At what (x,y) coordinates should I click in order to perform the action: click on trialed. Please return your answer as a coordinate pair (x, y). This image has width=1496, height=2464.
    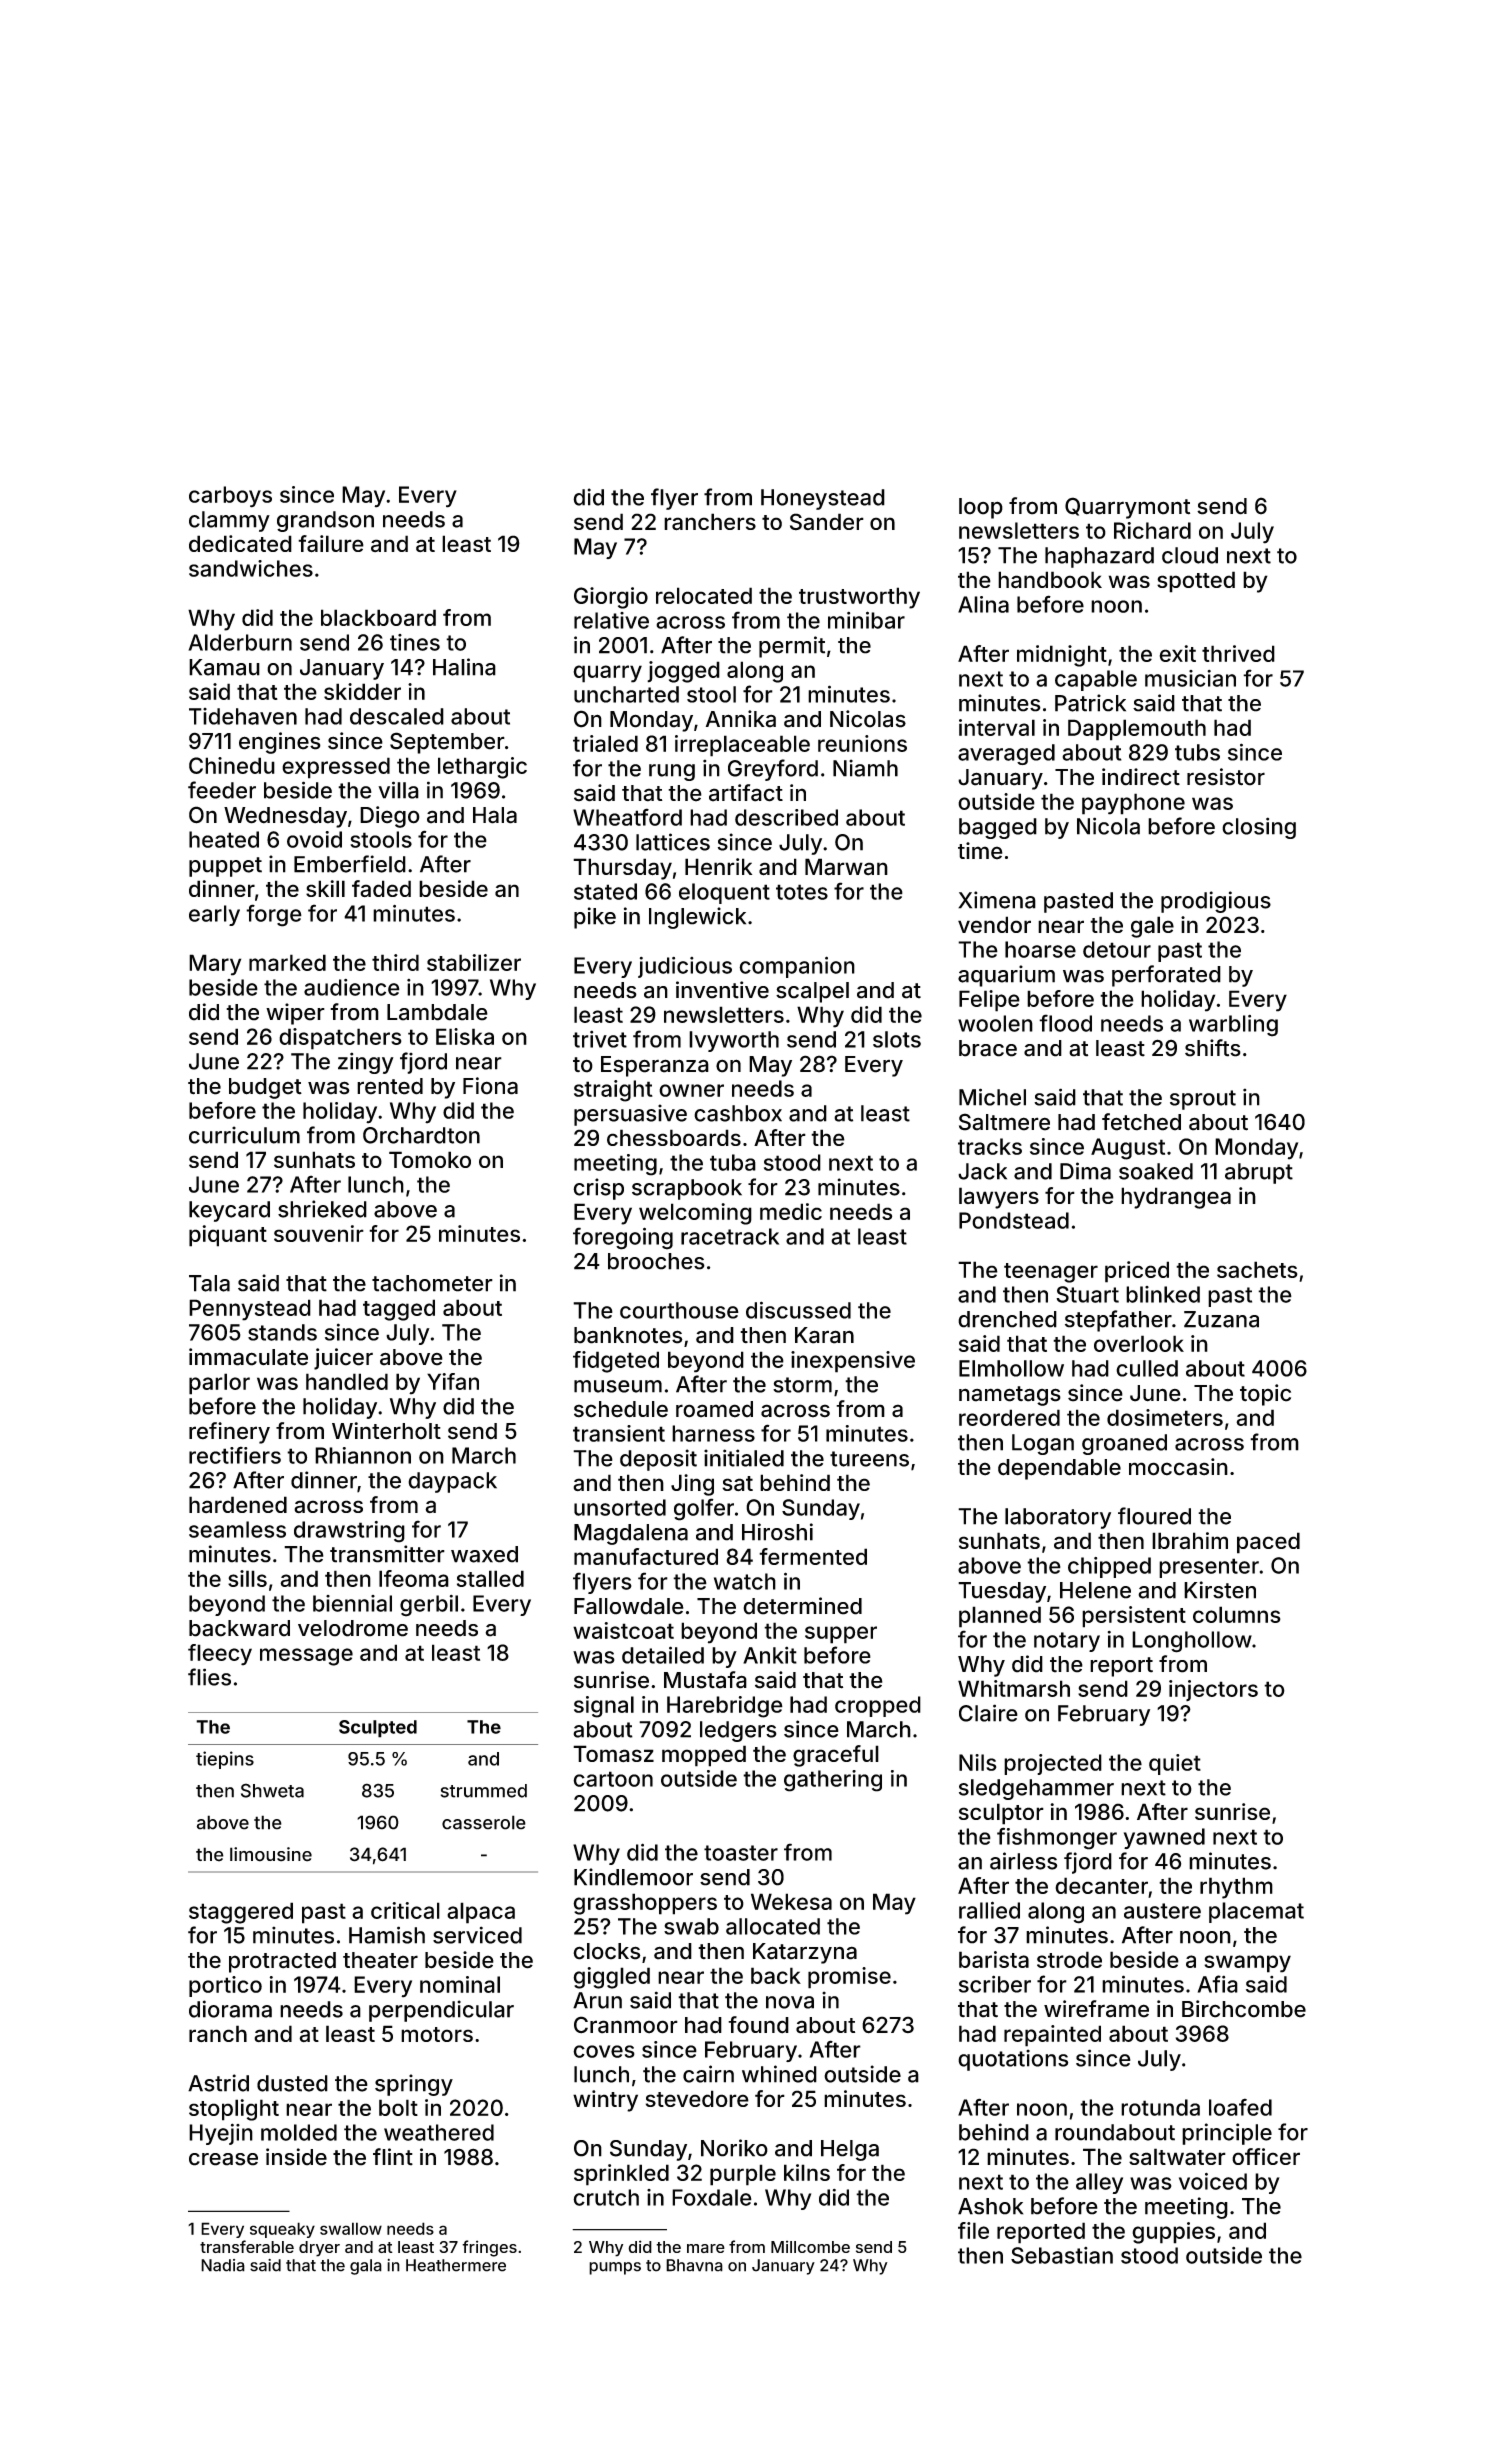
    Looking at the image, I should click on (605, 743).
